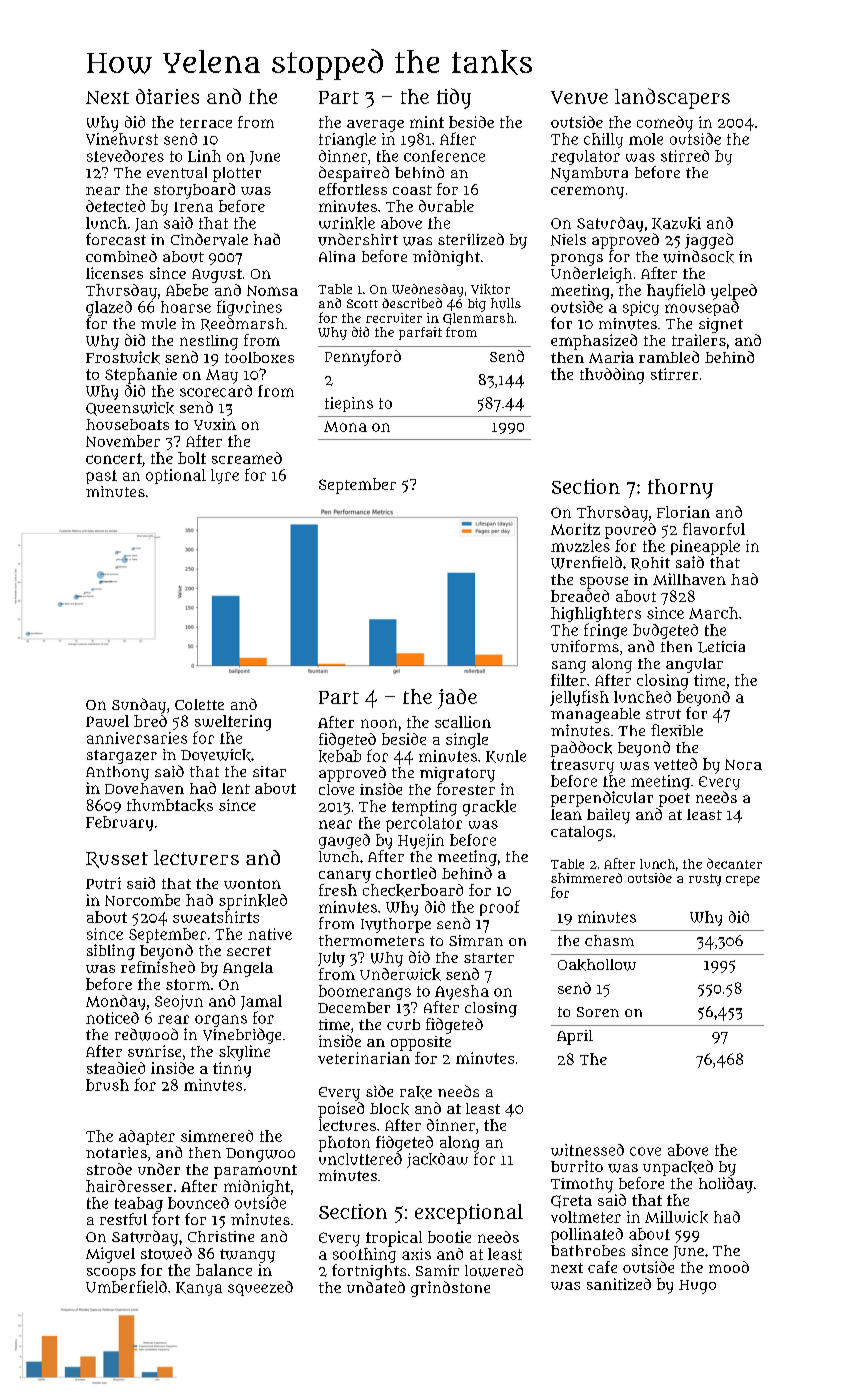 The image size is (849, 1400). What do you see at coordinates (115, 206) in the screenshot?
I see `detected` at bounding box center [115, 206].
